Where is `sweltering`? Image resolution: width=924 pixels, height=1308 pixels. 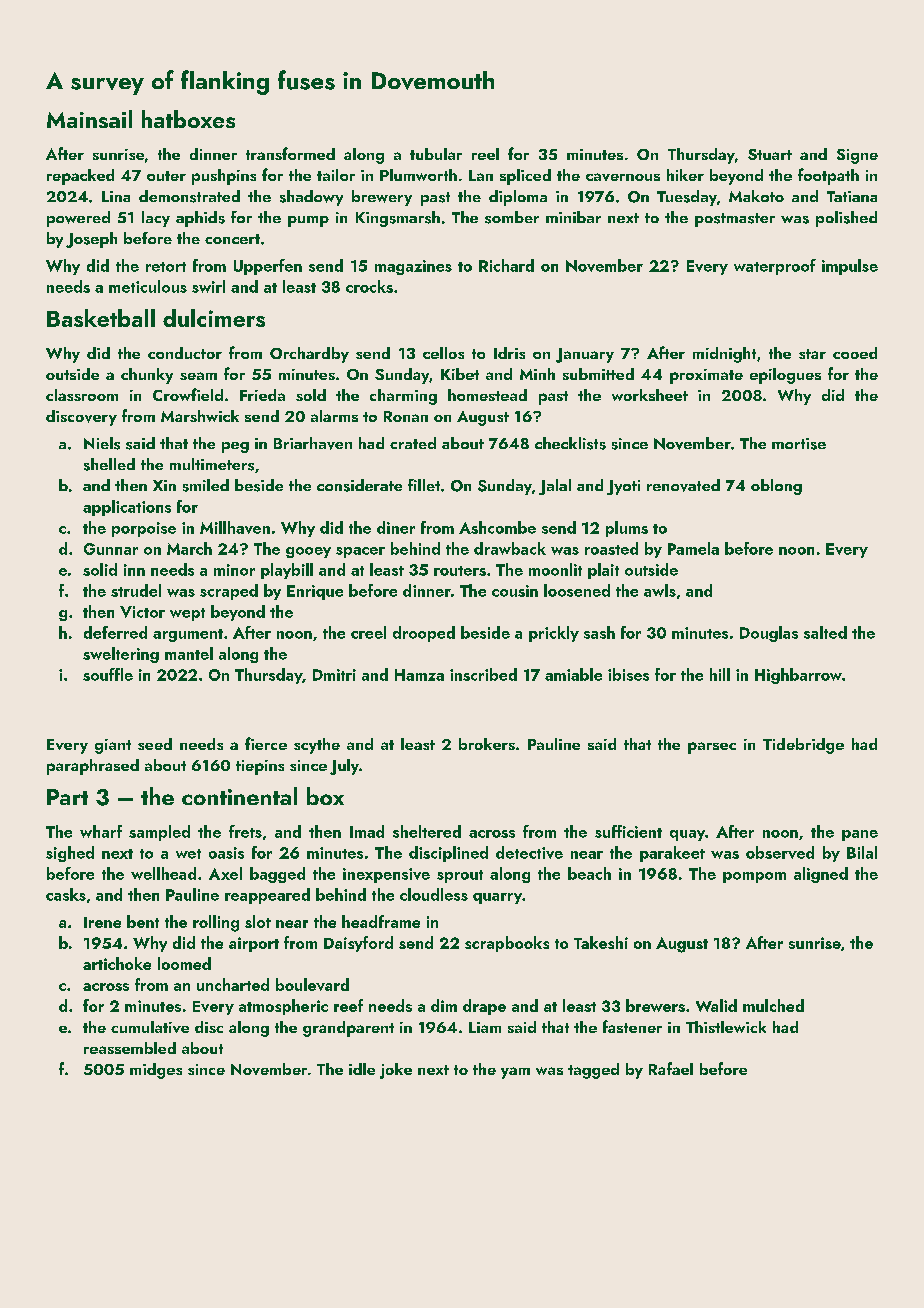 sweltering is located at coordinates (121, 655).
